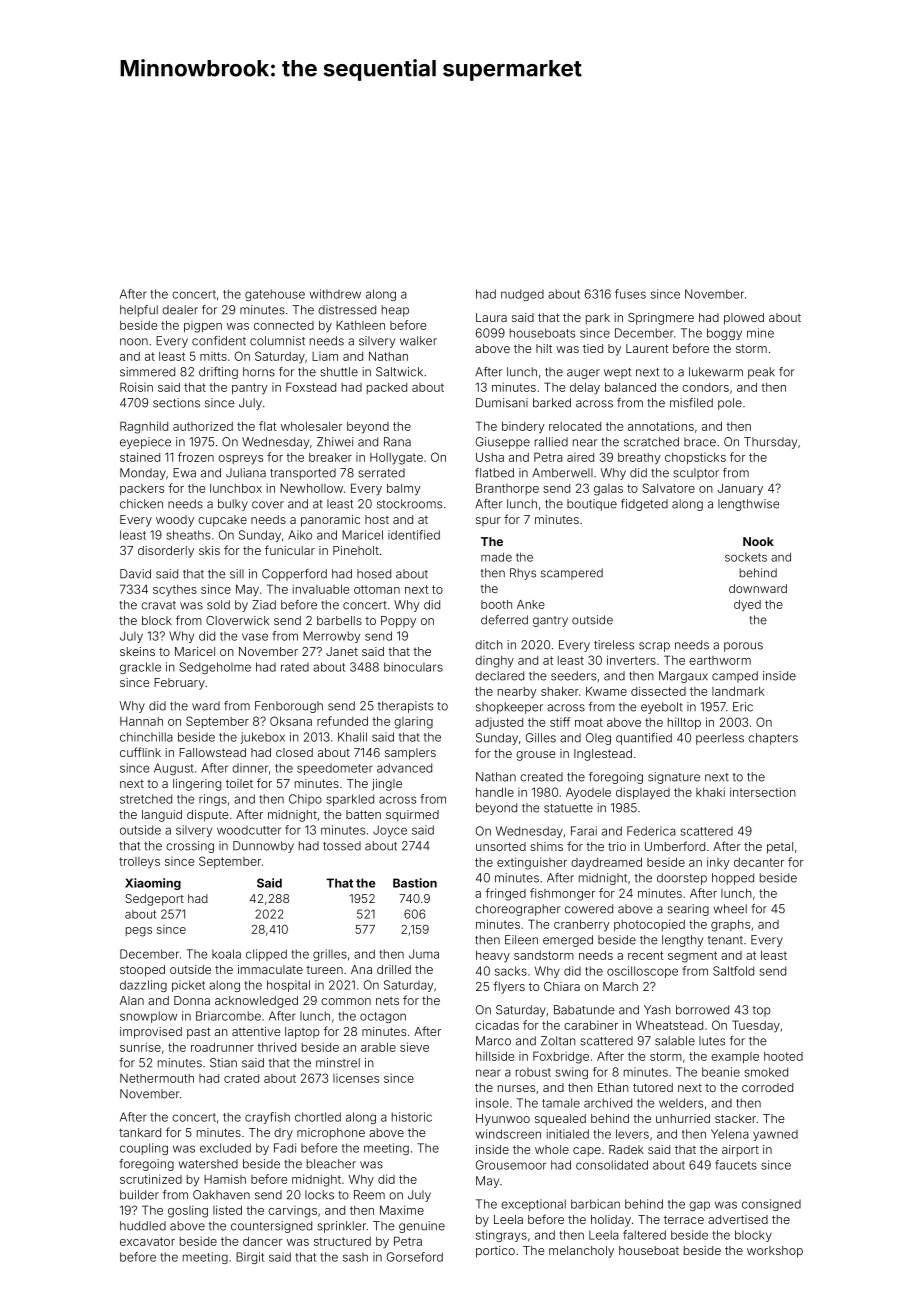  Describe the element at coordinates (521, 940) in the screenshot. I see `Eileen` at that location.
